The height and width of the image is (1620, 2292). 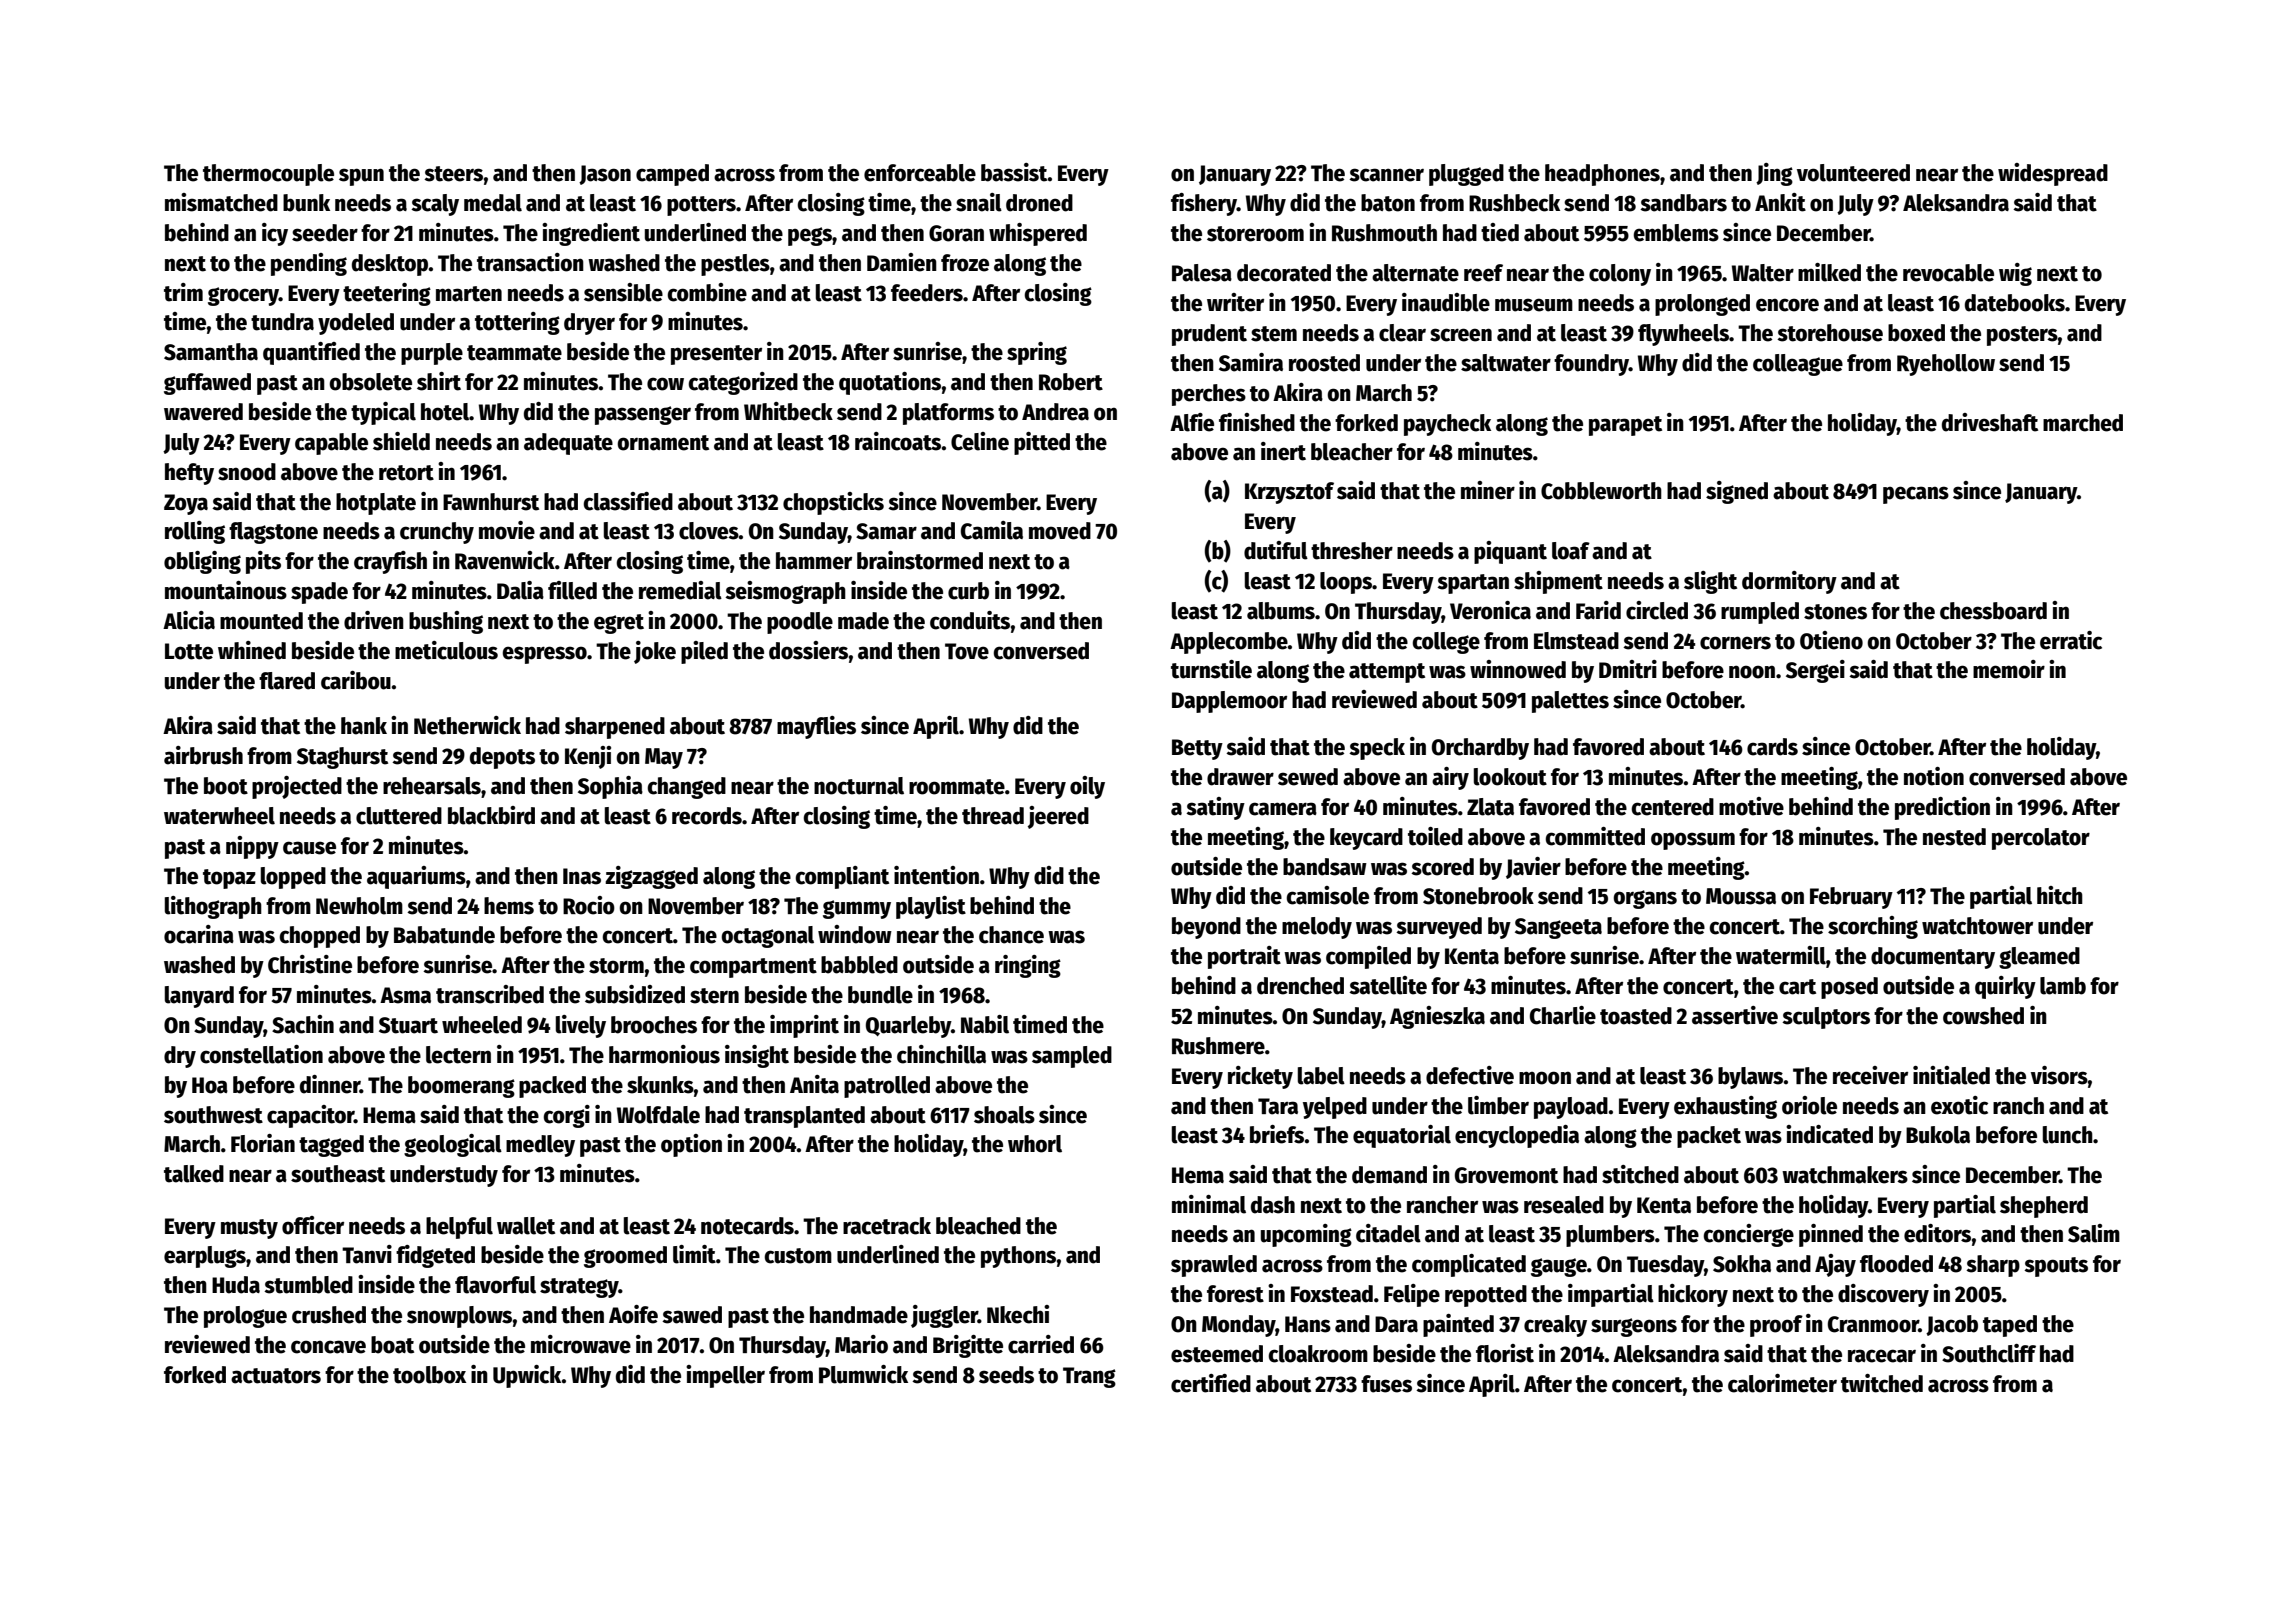 I want to click on Rushmere, so click(x=1218, y=1046).
